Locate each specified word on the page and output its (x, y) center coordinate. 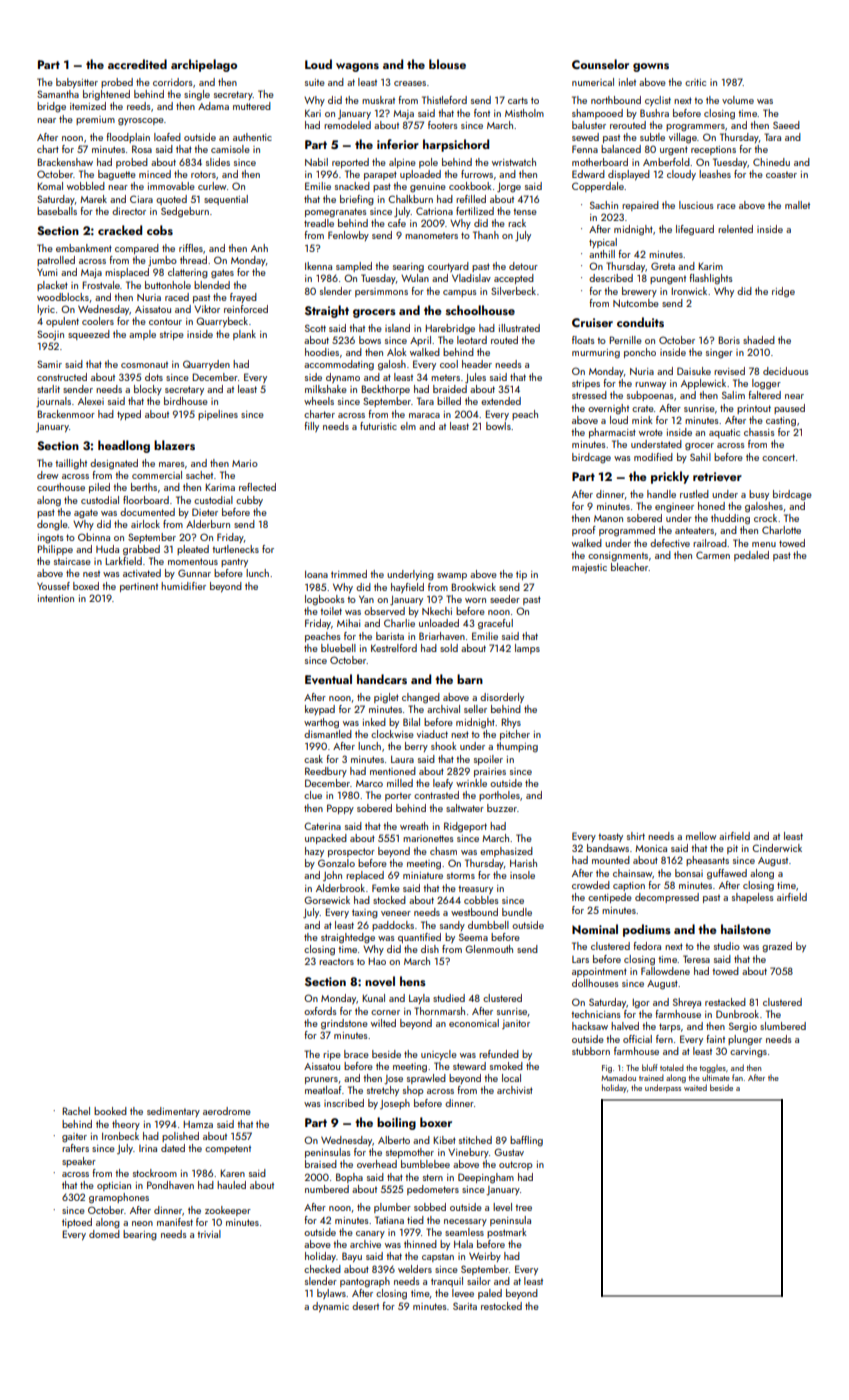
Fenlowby (348, 236)
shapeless (753, 898)
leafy (443, 784)
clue (313, 795)
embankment (84, 248)
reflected (257, 487)
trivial (209, 1234)
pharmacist (612, 433)
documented (147, 512)
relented (735, 229)
